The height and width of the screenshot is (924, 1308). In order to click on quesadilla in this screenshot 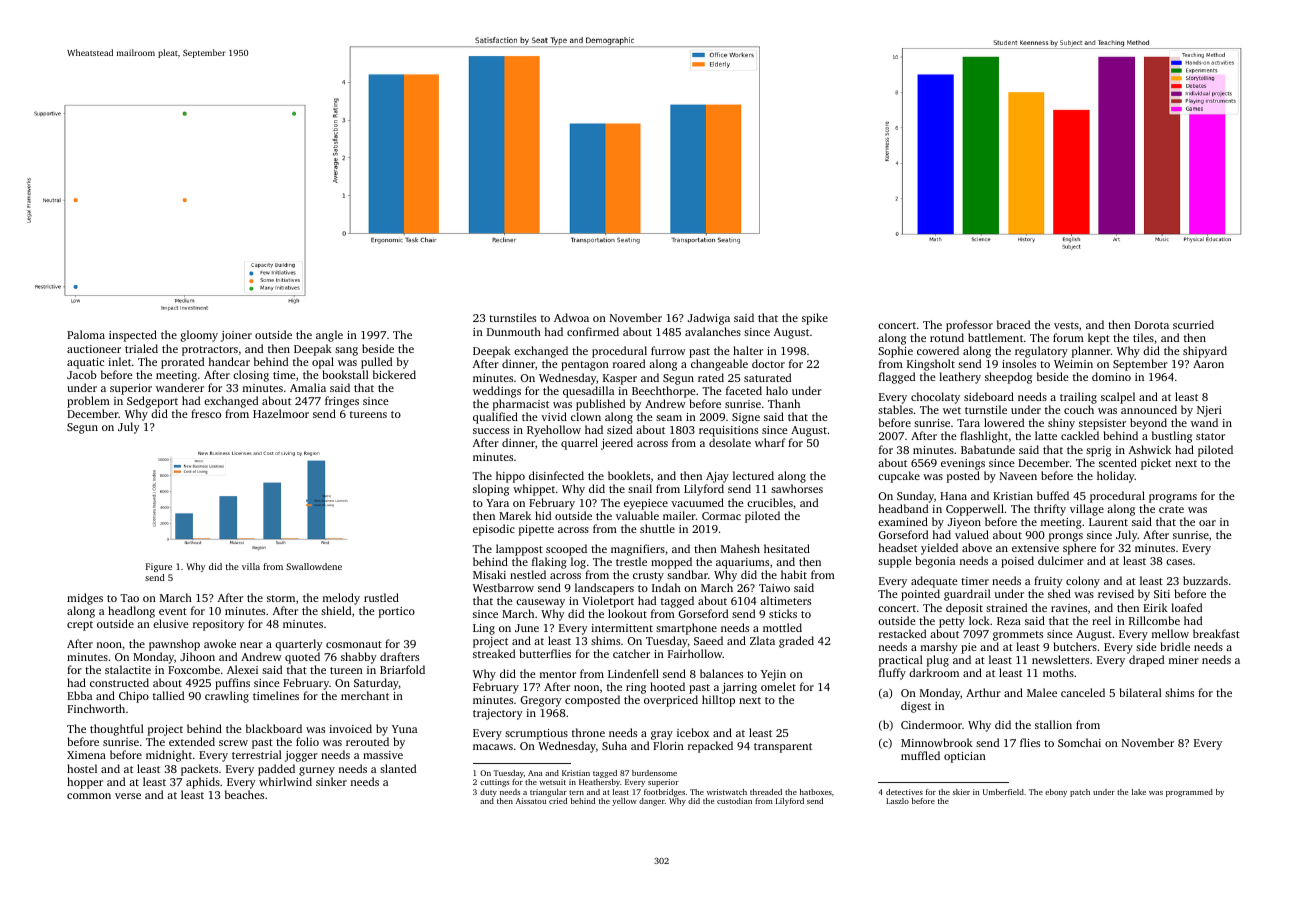, I will do `click(588, 392)`.
